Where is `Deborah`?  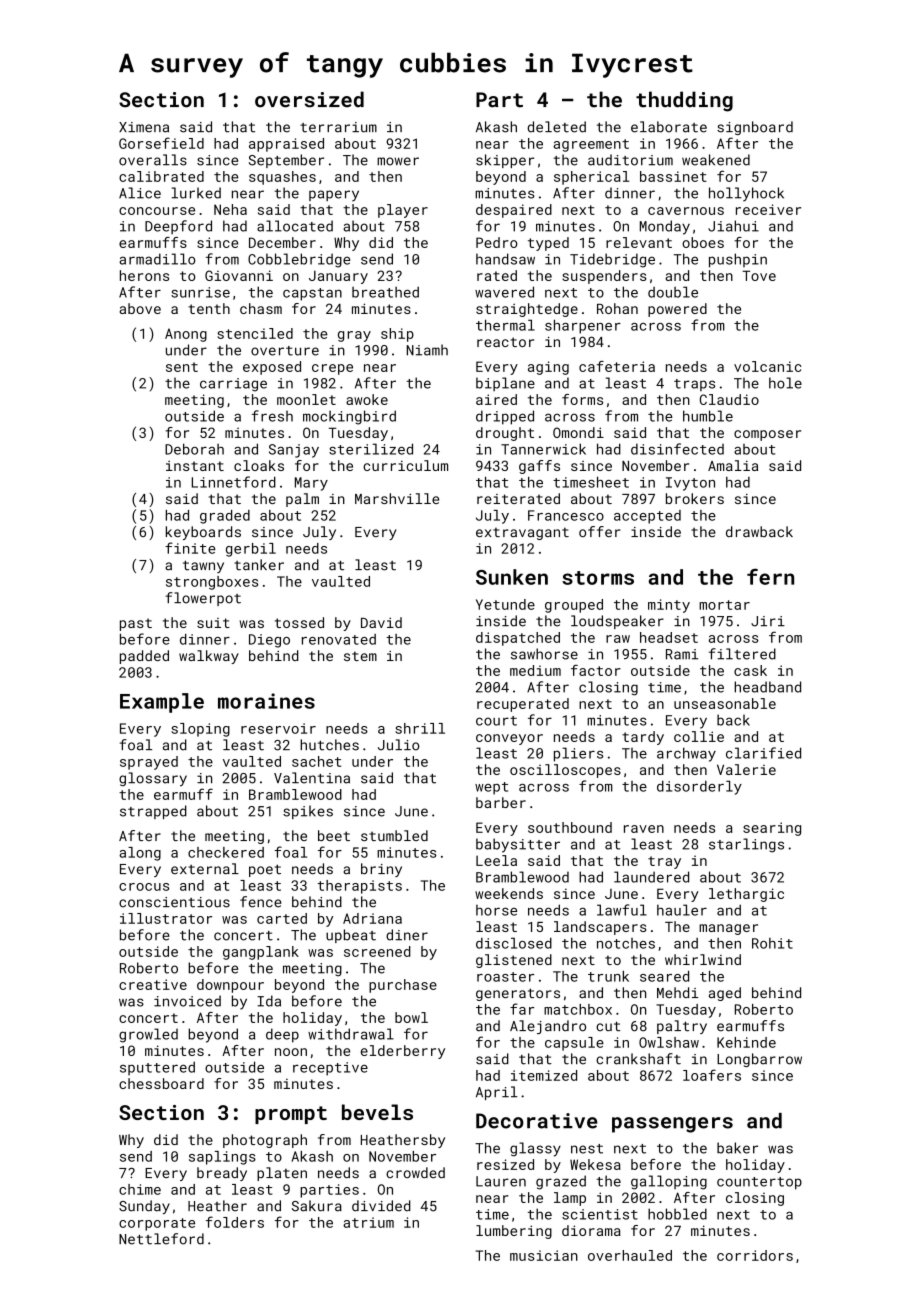
Deborah is located at coordinates (194, 449).
